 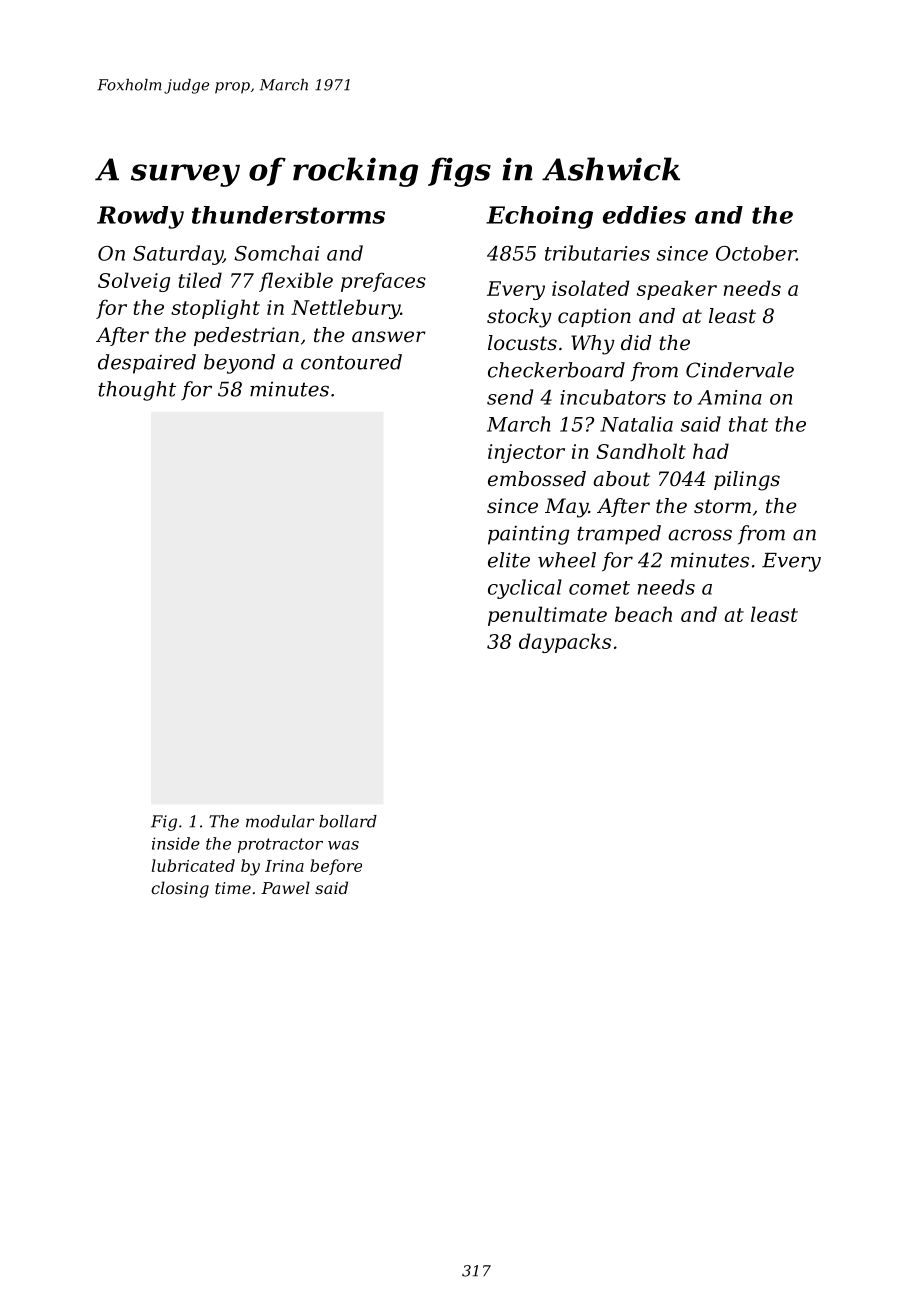 What do you see at coordinates (567, 560) in the screenshot?
I see `wheel` at bounding box center [567, 560].
